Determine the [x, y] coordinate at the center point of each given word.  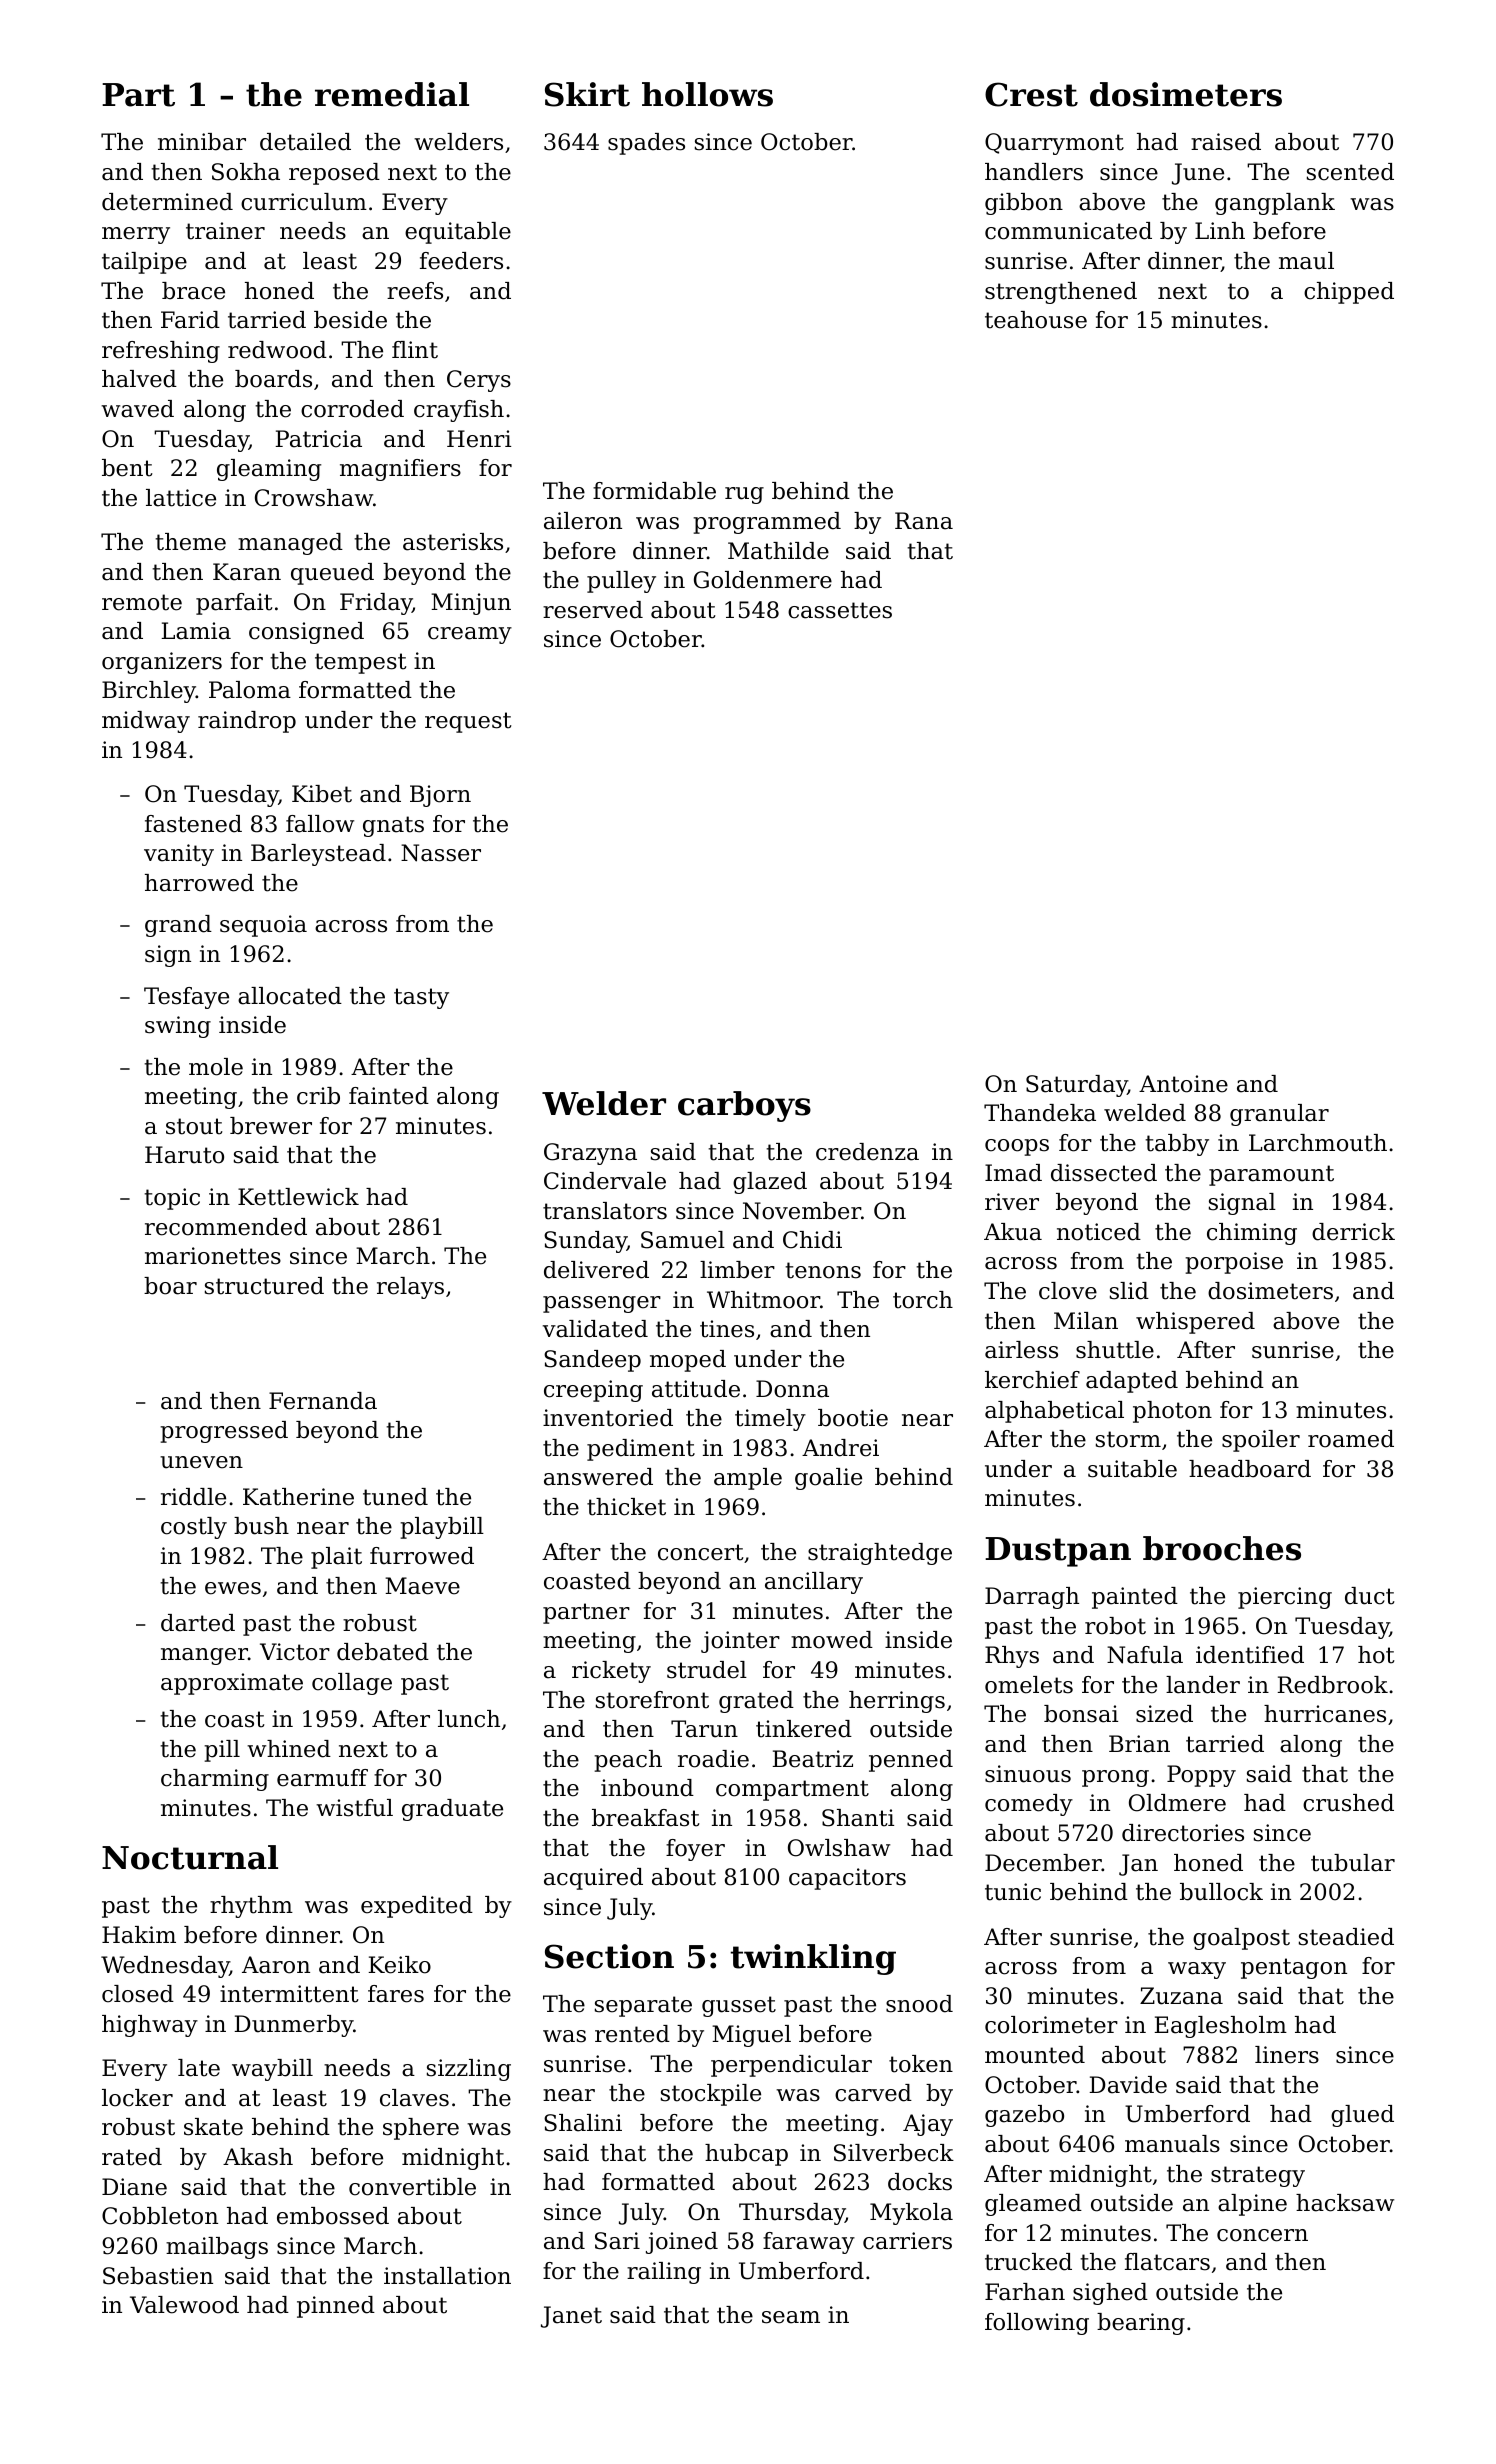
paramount [1271, 1175]
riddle [193, 1497]
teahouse [1036, 320]
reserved [593, 610]
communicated [1068, 231]
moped [688, 1361]
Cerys [479, 381]
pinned [336, 2307]
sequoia [263, 926]
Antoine [1183, 1084]
